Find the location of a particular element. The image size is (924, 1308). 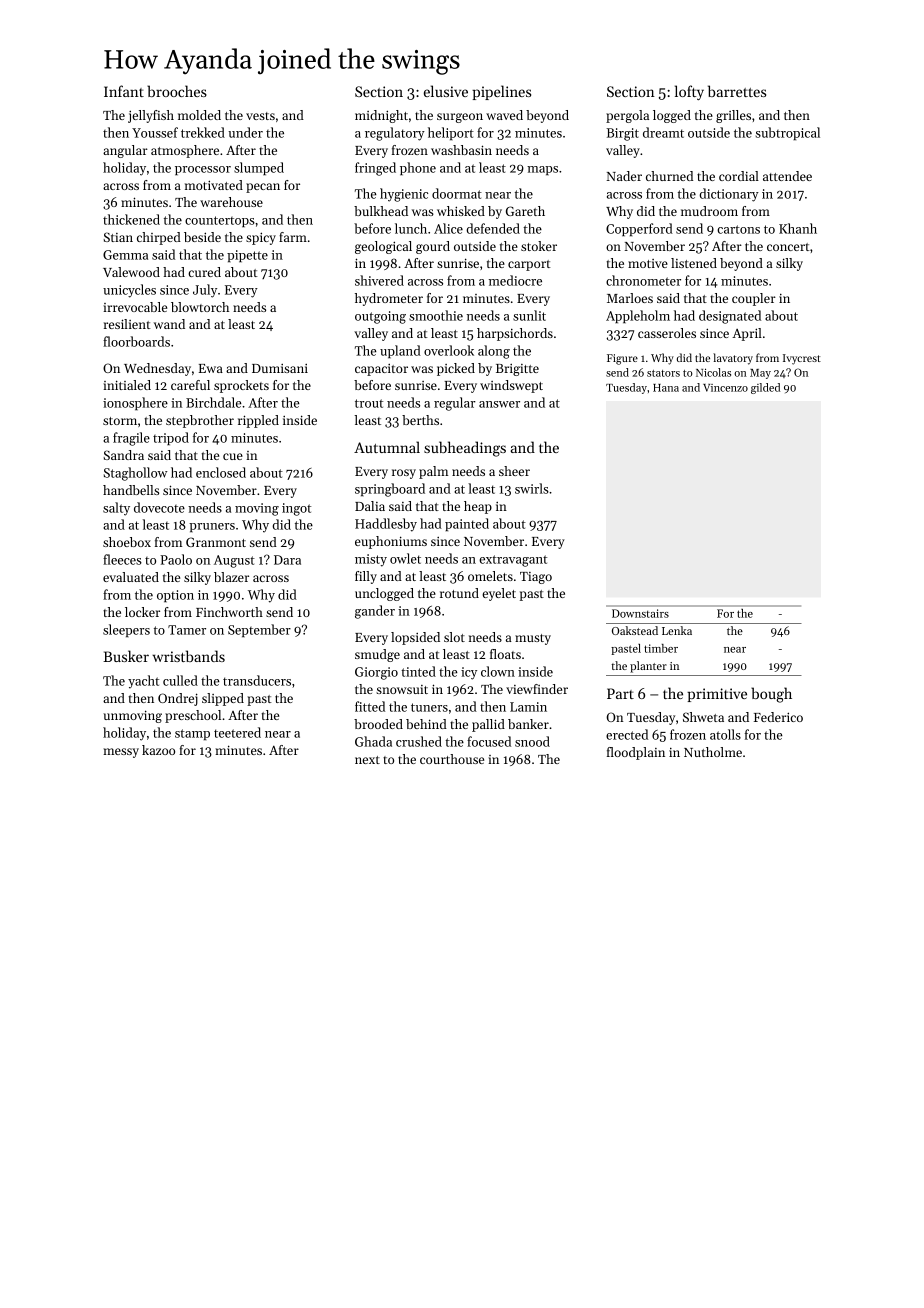

pruners is located at coordinates (212, 527).
